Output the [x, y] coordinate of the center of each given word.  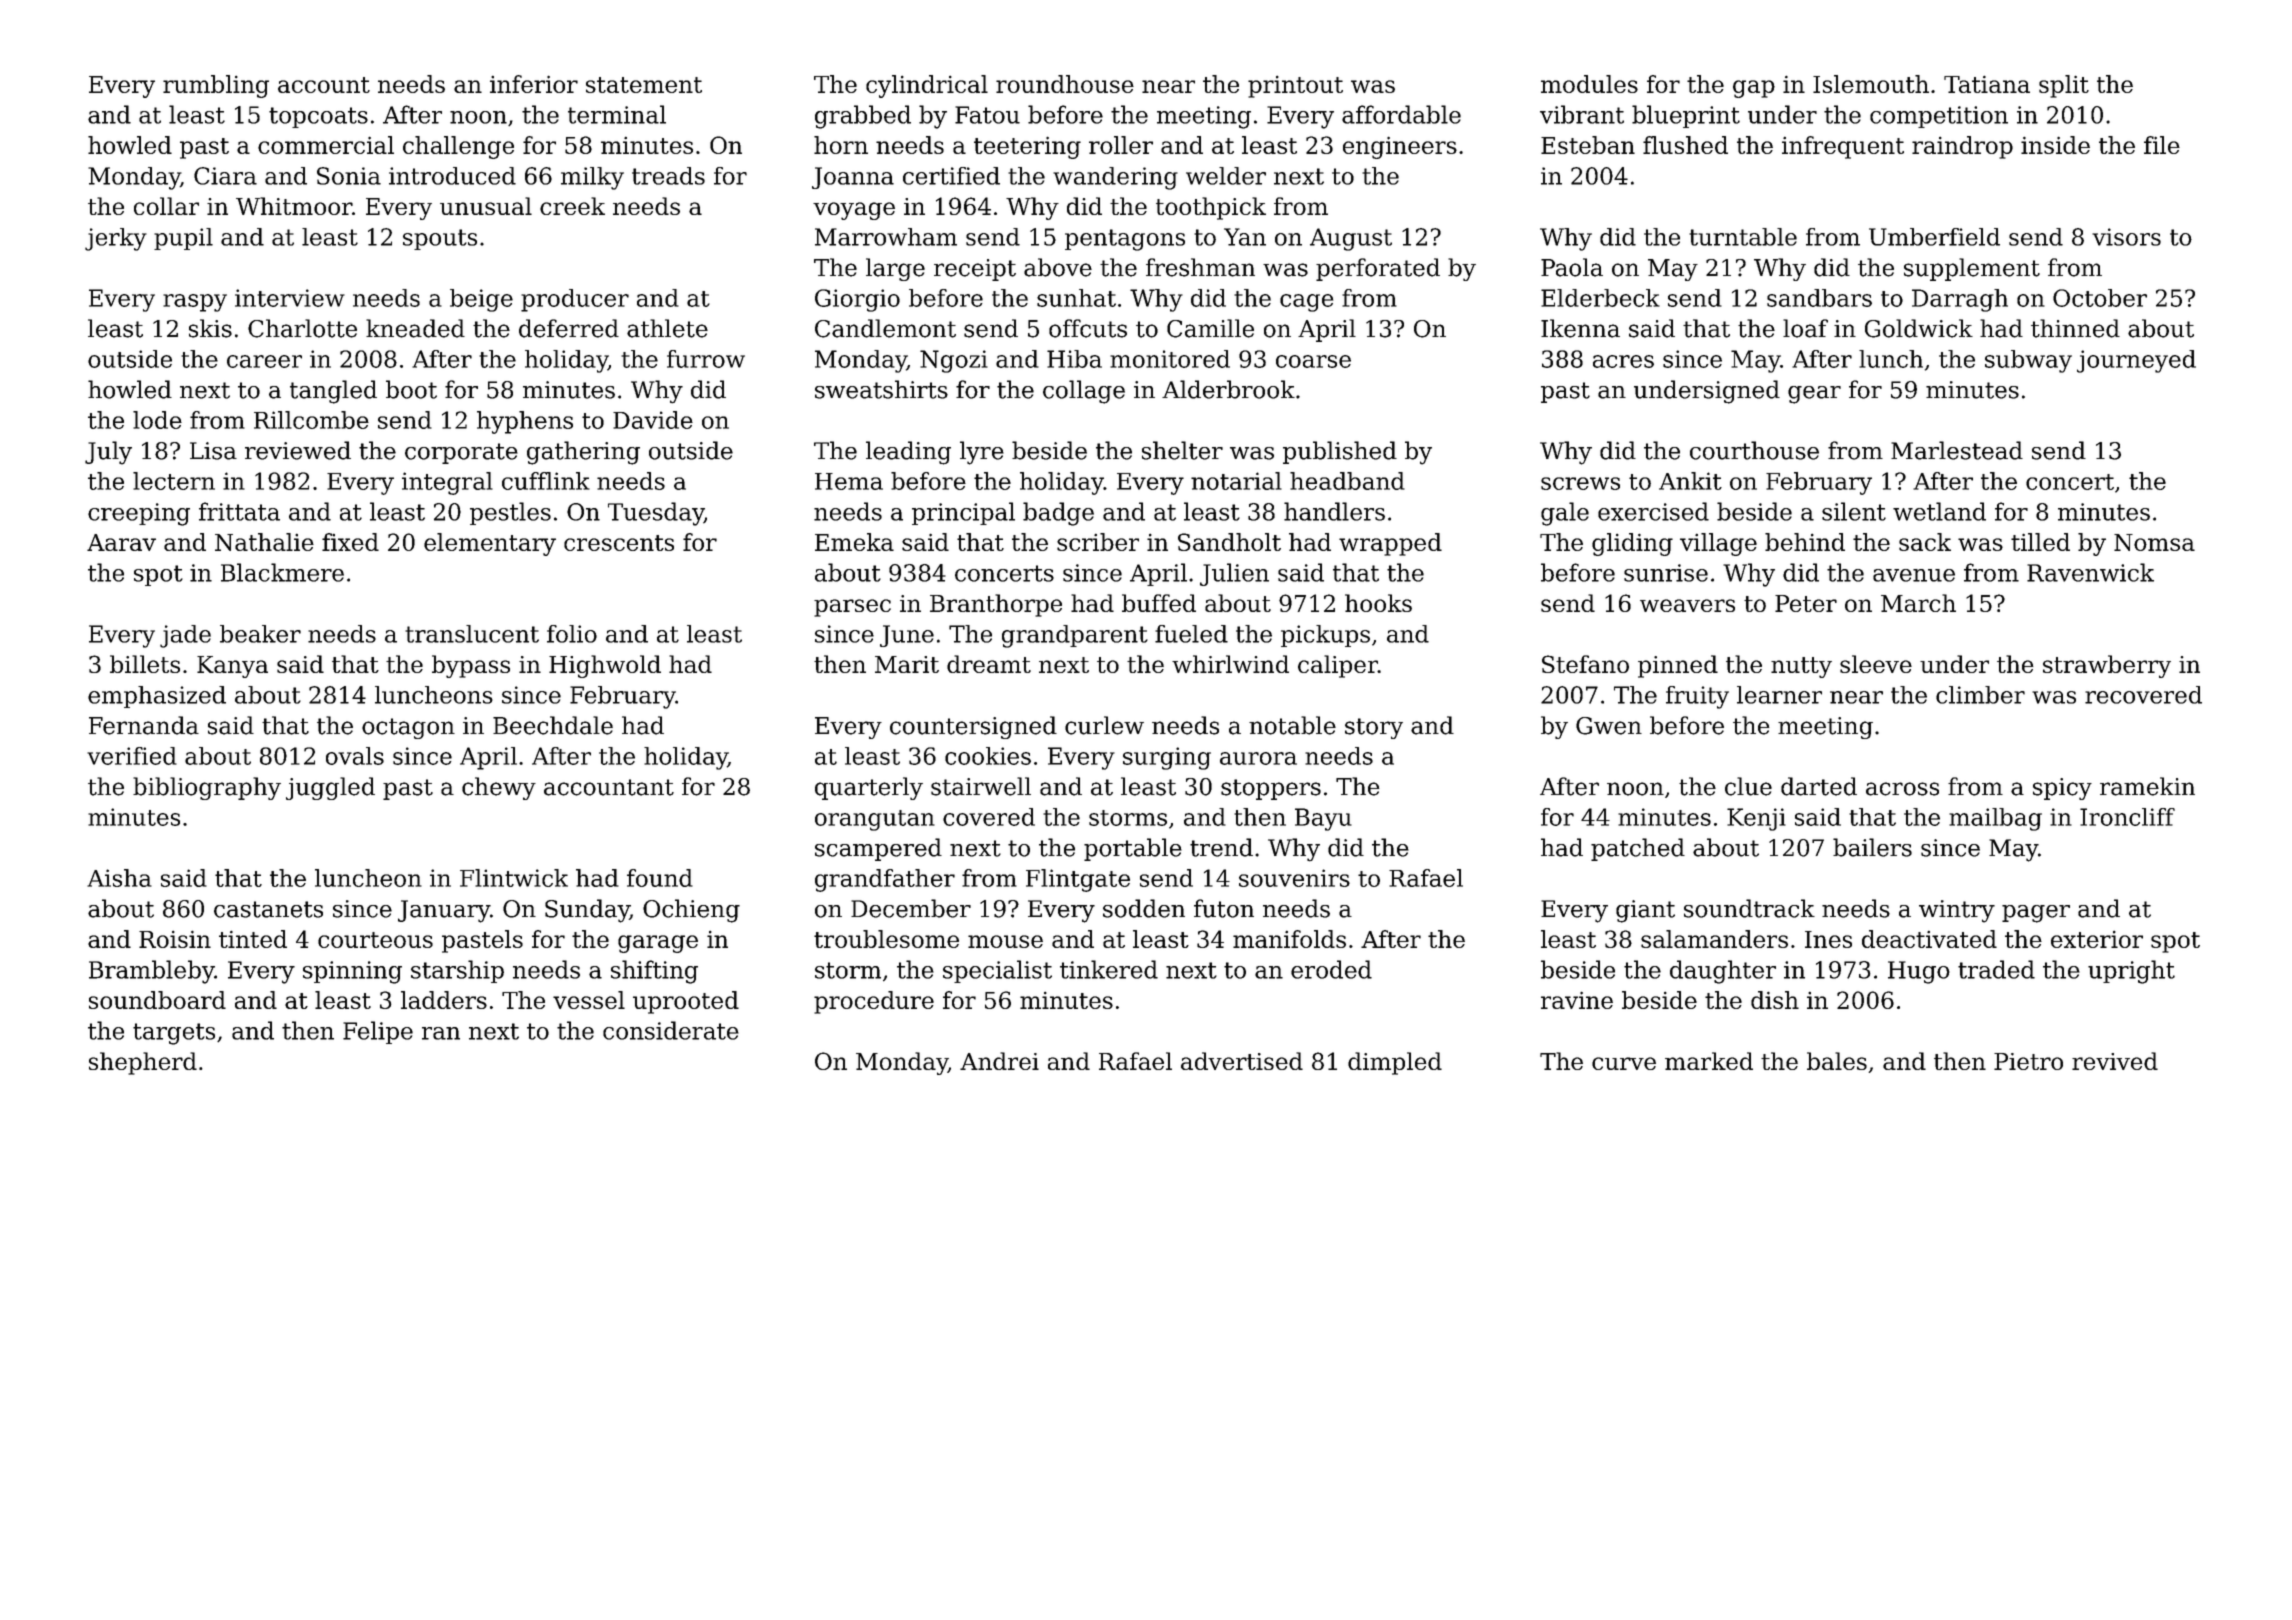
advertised [1242, 1061]
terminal [617, 114]
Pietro [2028, 1061]
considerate [671, 1030]
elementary [490, 544]
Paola [1572, 267]
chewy [499, 788]
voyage [854, 211]
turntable [1743, 237]
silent [1854, 511]
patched [1638, 849]
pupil [183, 239]
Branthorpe [996, 605]
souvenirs [1294, 878]
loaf [1805, 328]
